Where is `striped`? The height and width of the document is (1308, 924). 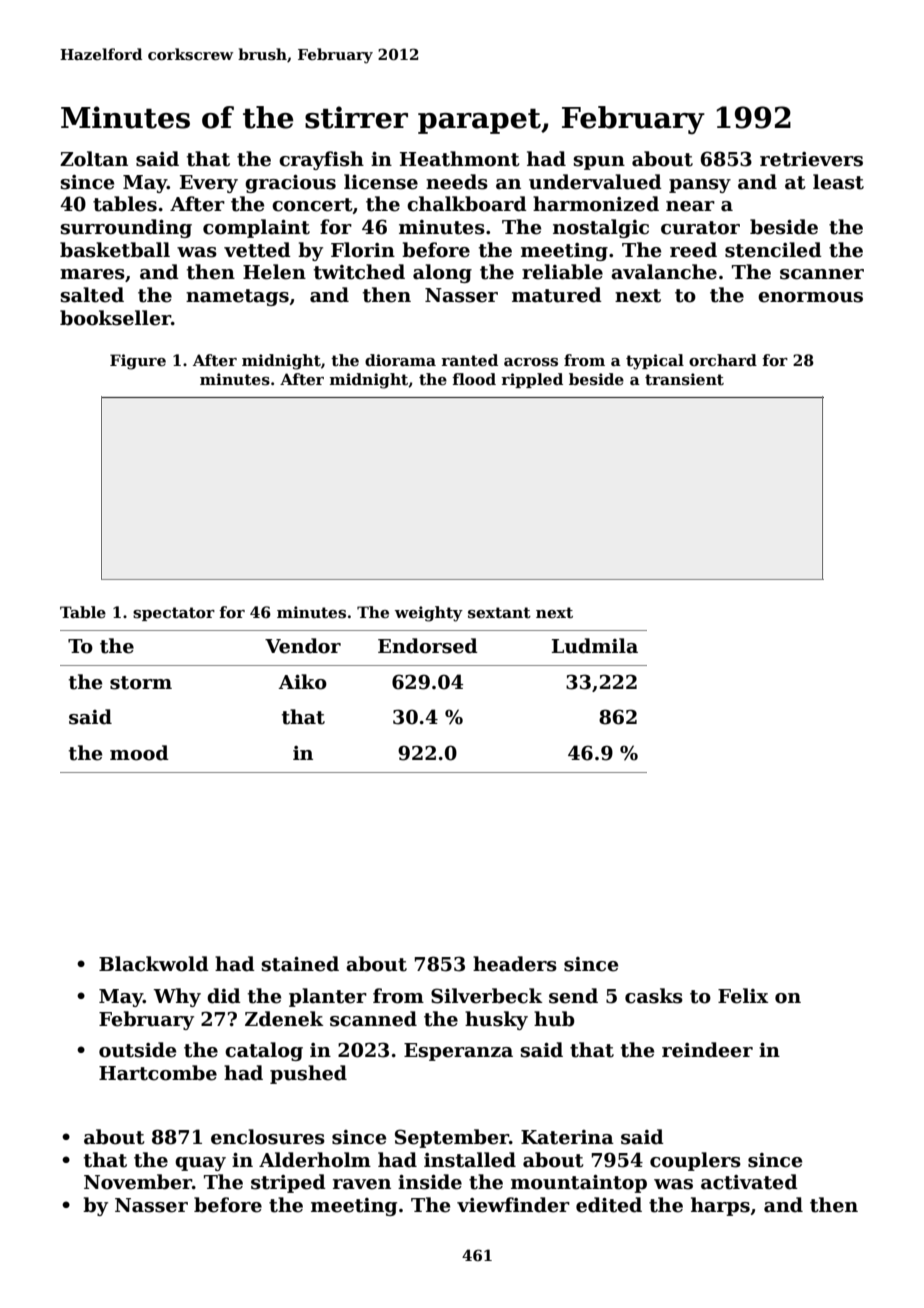
striped is located at coordinates (288, 1183).
